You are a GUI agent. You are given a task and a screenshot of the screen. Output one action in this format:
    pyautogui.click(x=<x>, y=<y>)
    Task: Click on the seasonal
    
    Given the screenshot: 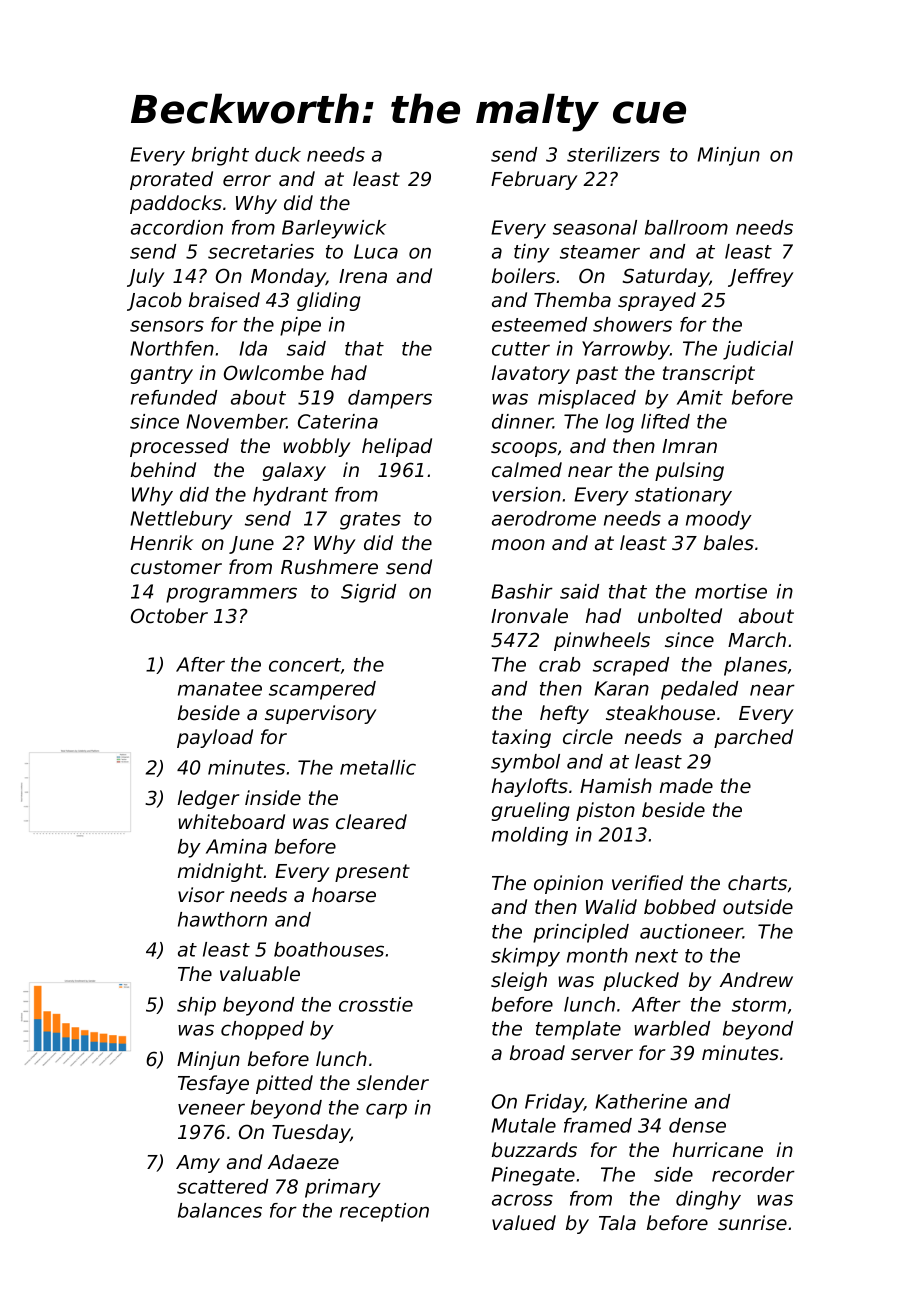 What is the action you would take?
    pyautogui.click(x=595, y=227)
